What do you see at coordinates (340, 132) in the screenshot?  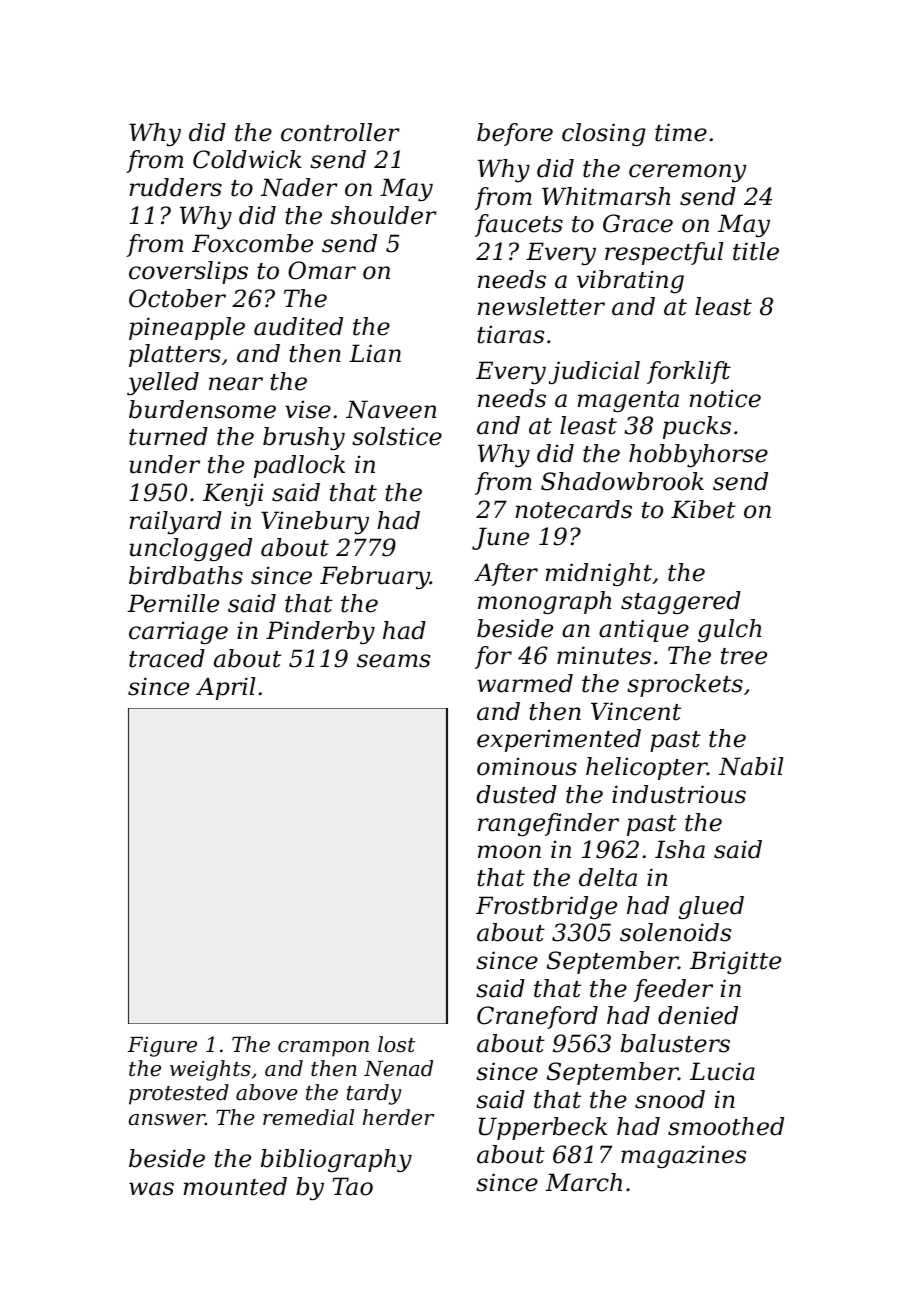 I see `controller` at bounding box center [340, 132].
